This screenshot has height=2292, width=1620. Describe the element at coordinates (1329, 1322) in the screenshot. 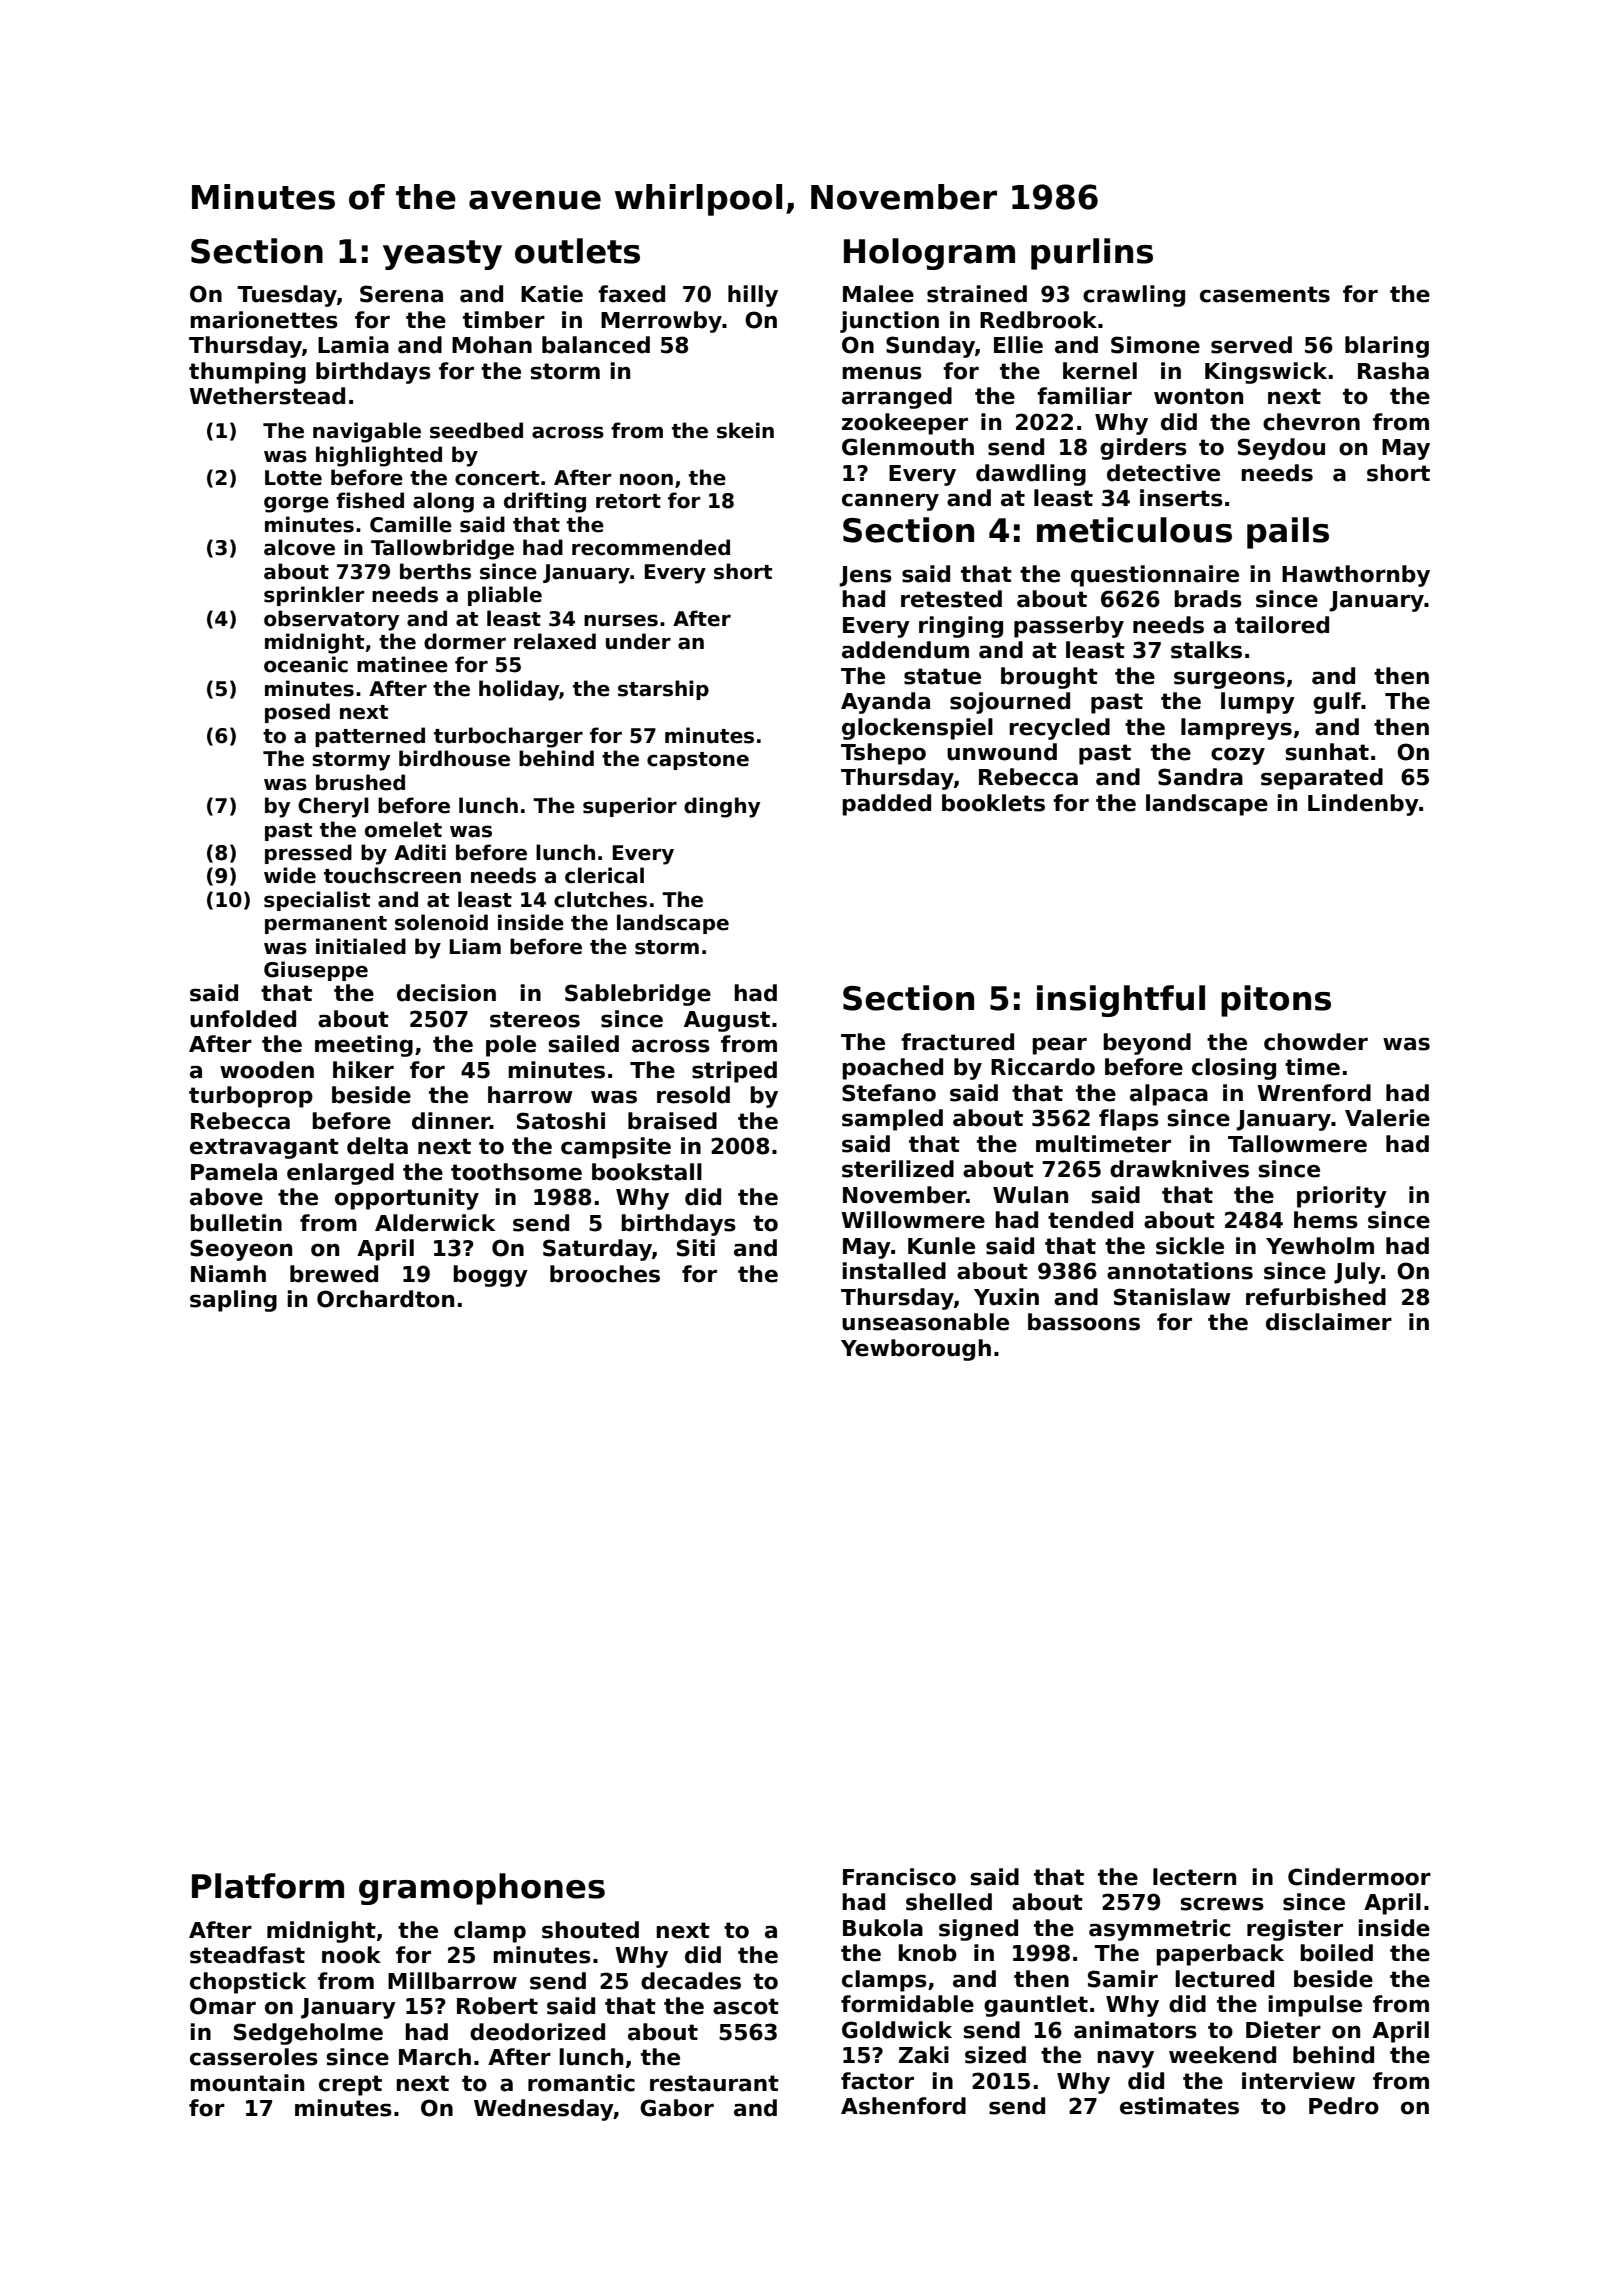

I see `disclaimer` at that location.
